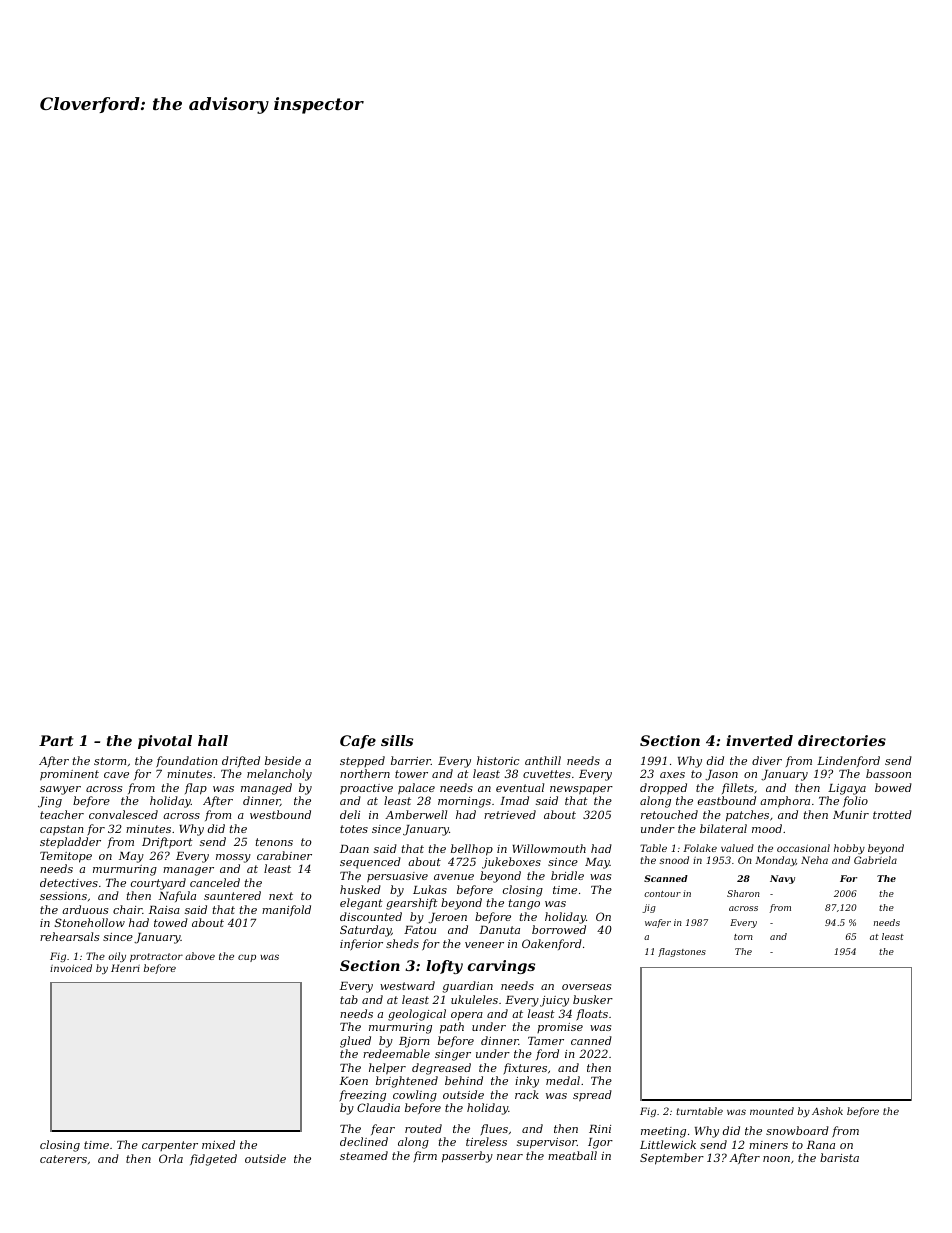 The width and height of the screenshot is (952, 1233). I want to click on Orla, so click(171, 1158).
